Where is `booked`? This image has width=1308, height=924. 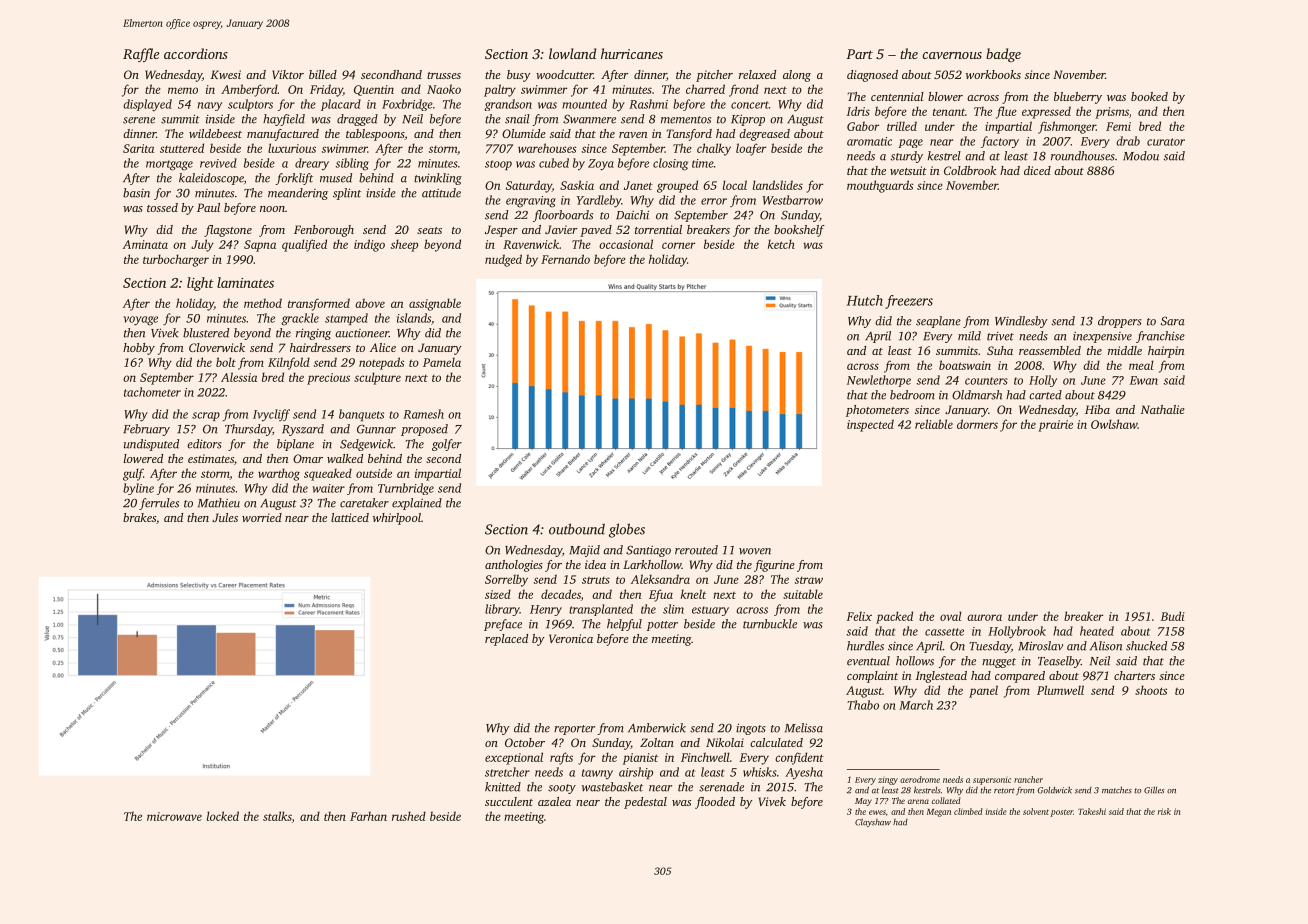 booked is located at coordinates (1149, 96).
